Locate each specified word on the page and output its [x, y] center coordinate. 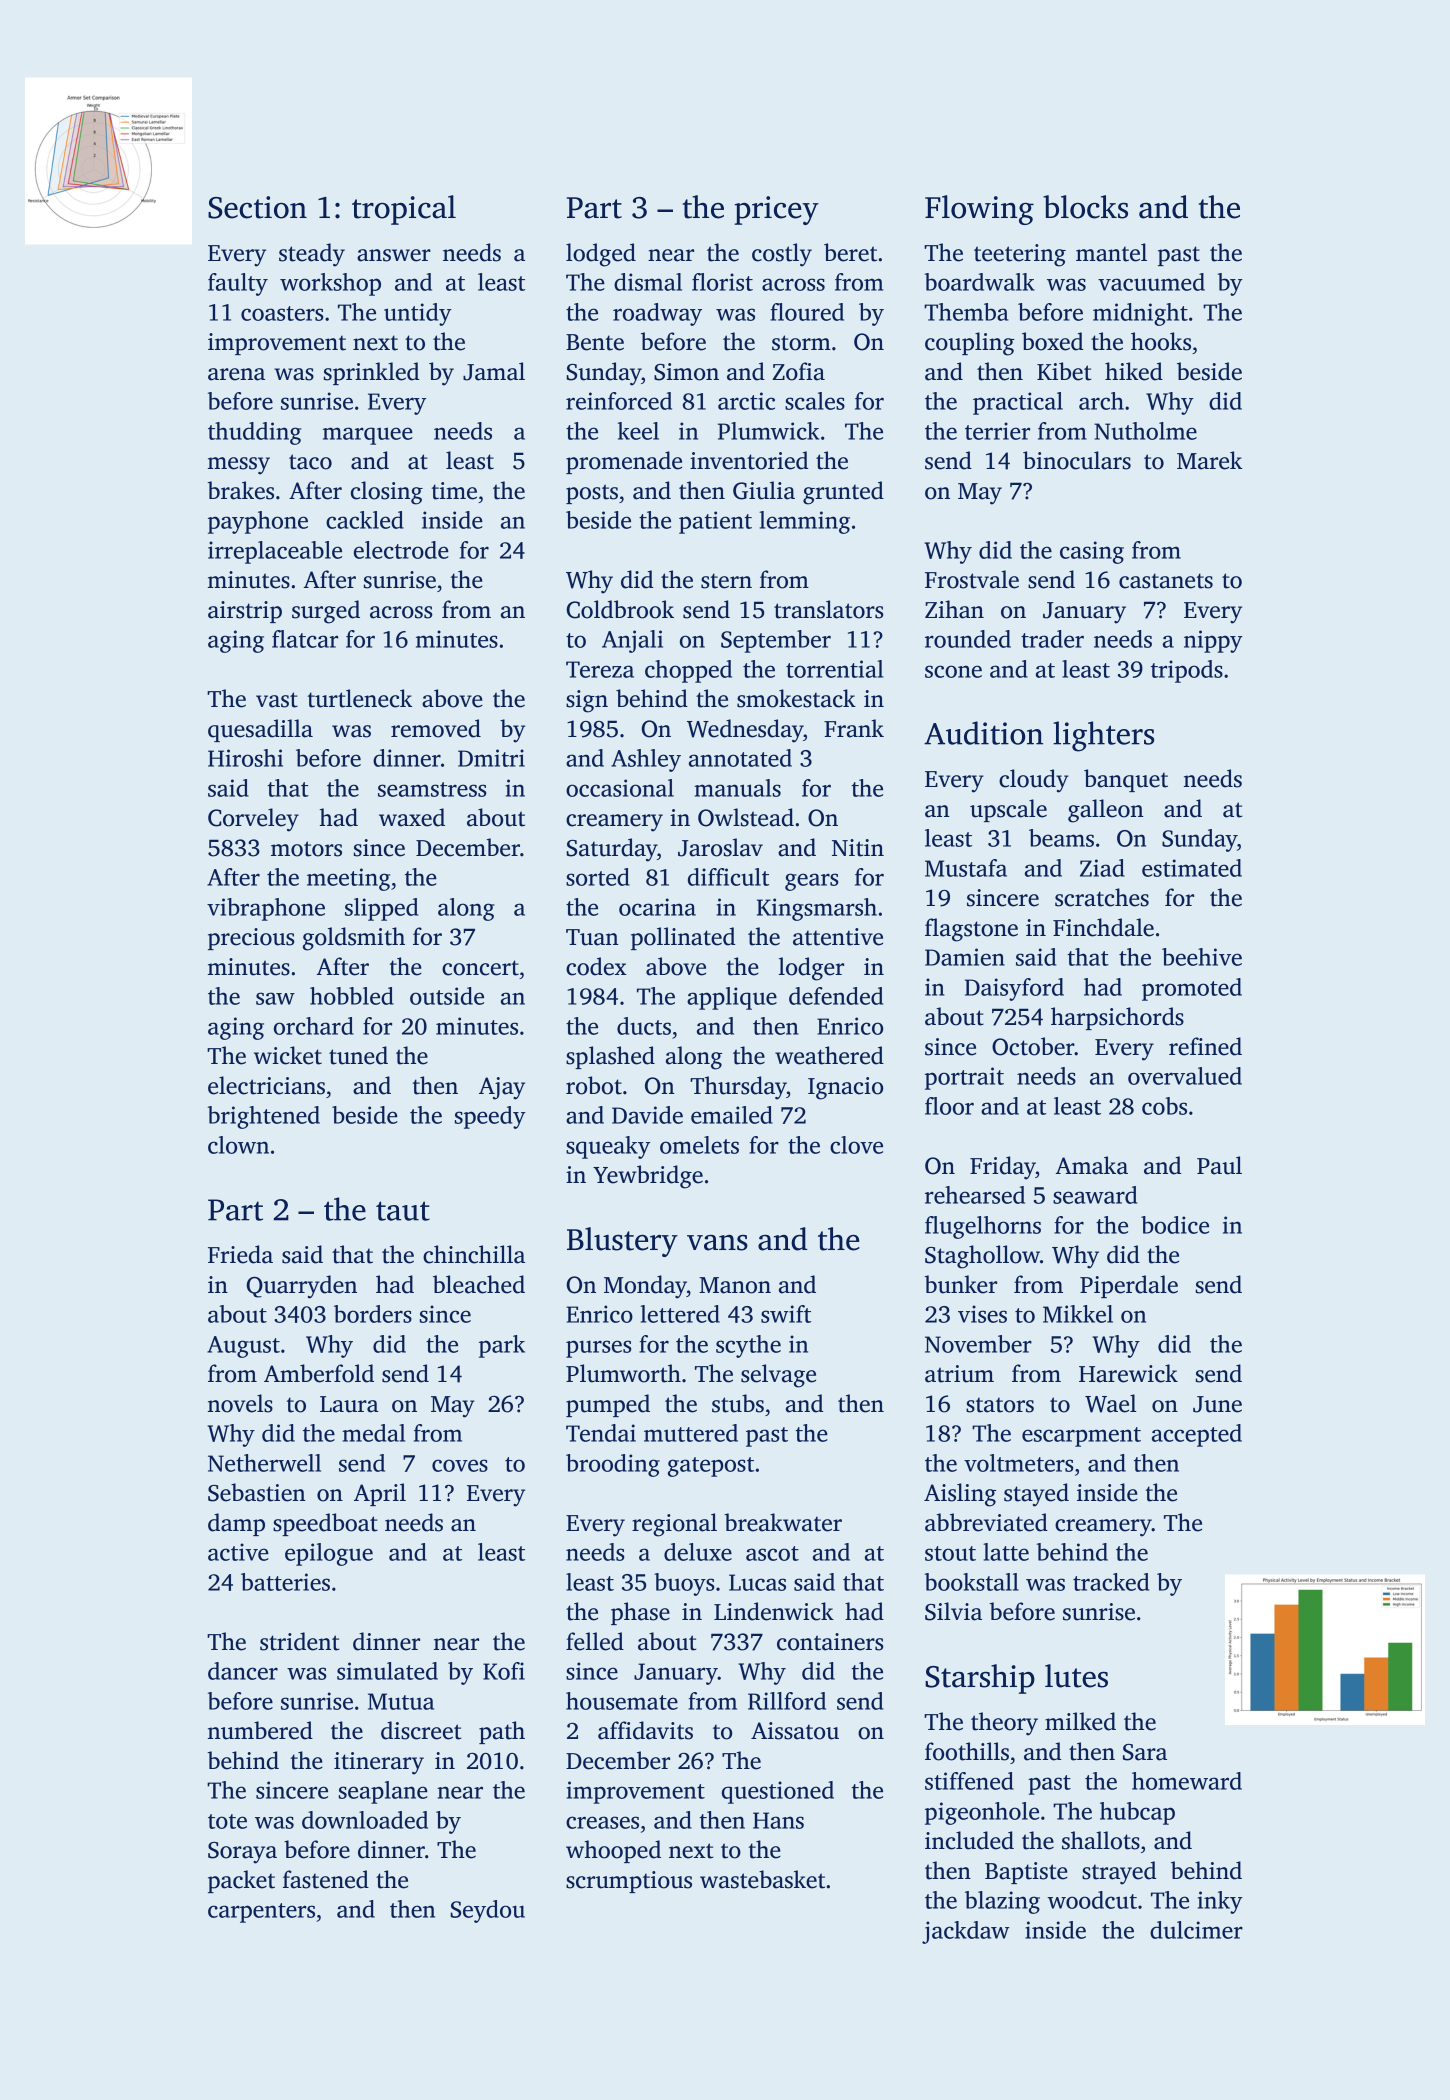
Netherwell [264, 1463]
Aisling [960, 1495]
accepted [1197, 1435]
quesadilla [260, 730]
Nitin [858, 848]
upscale [1008, 810]
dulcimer [1196, 1930]
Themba [966, 312]
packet [241, 1881]
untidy [418, 314]
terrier [997, 431]
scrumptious [629, 1882]
